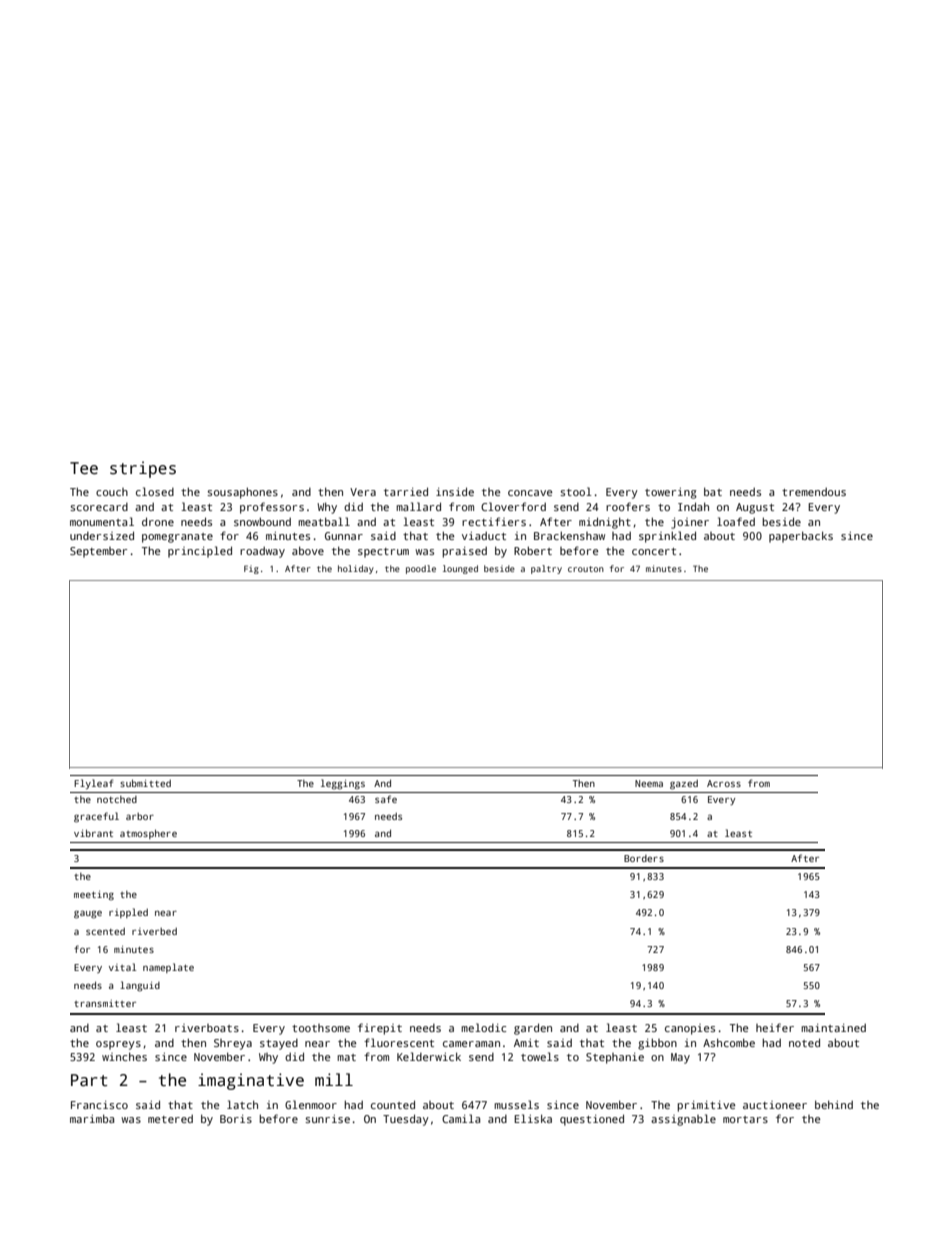 The image size is (952, 1233). What do you see at coordinates (814, 492) in the image?
I see `tremendous` at bounding box center [814, 492].
